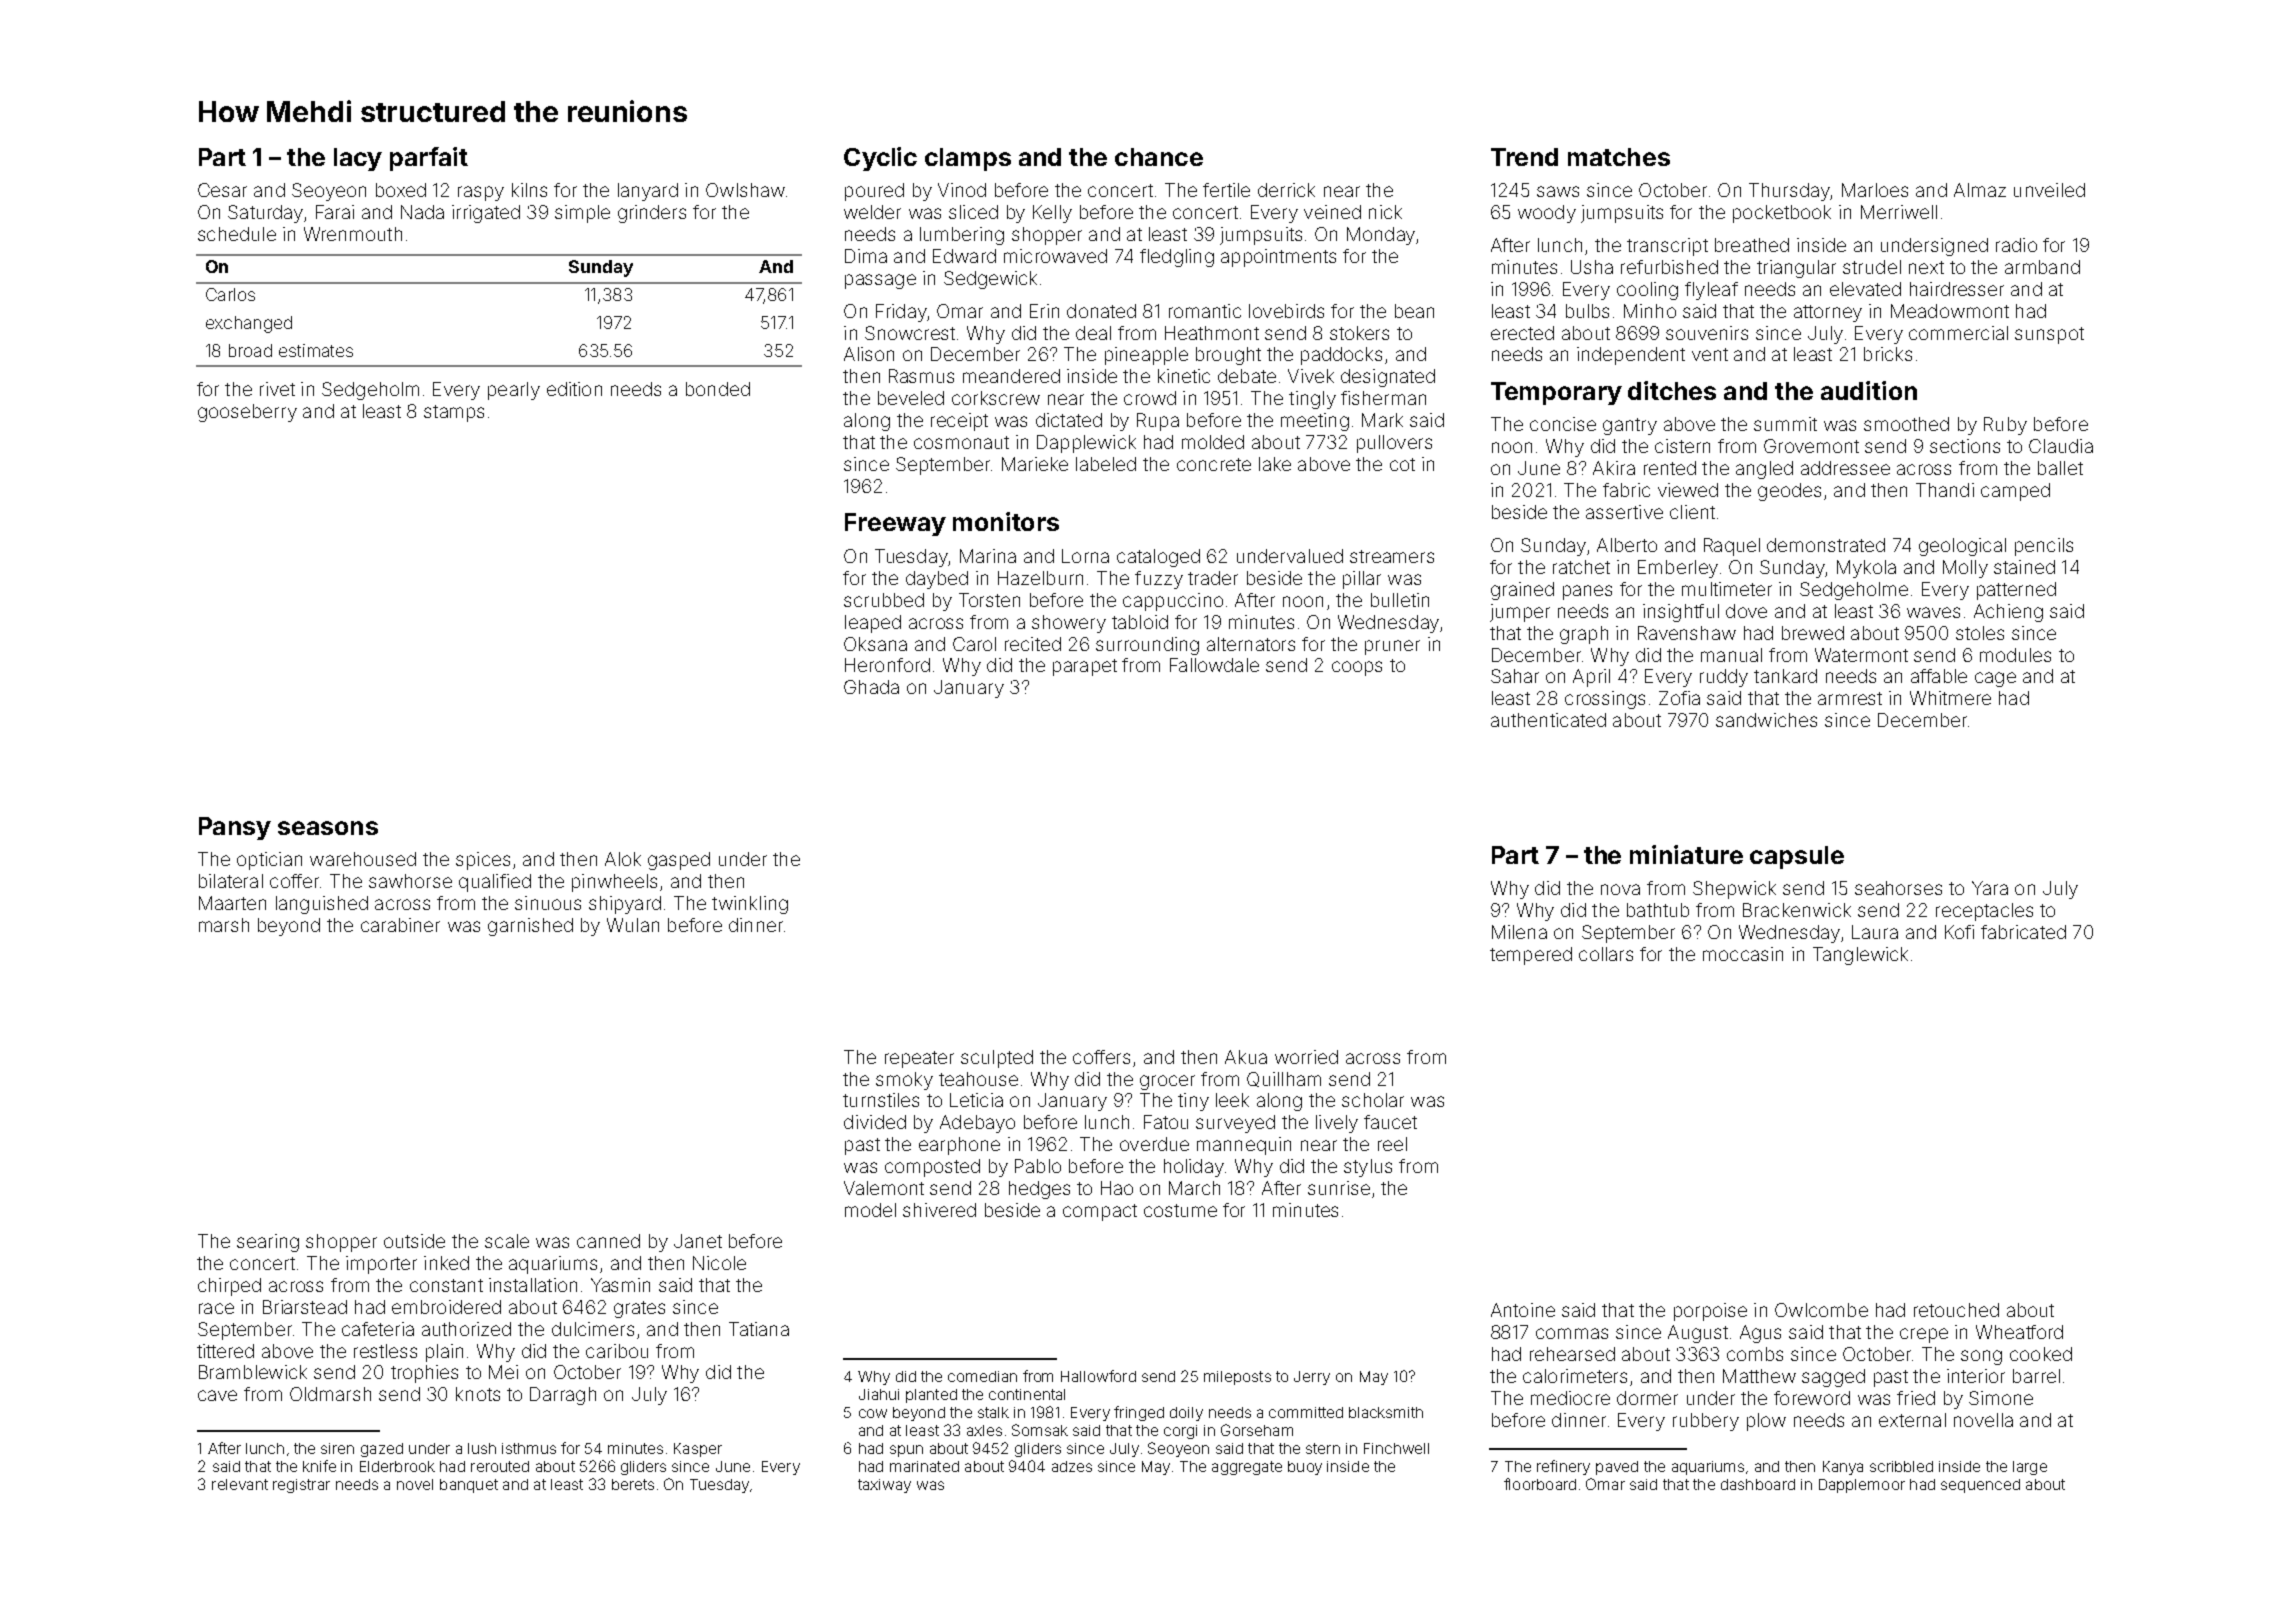  Describe the element at coordinates (881, 1100) in the page. I see `turnstiles` at that location.
